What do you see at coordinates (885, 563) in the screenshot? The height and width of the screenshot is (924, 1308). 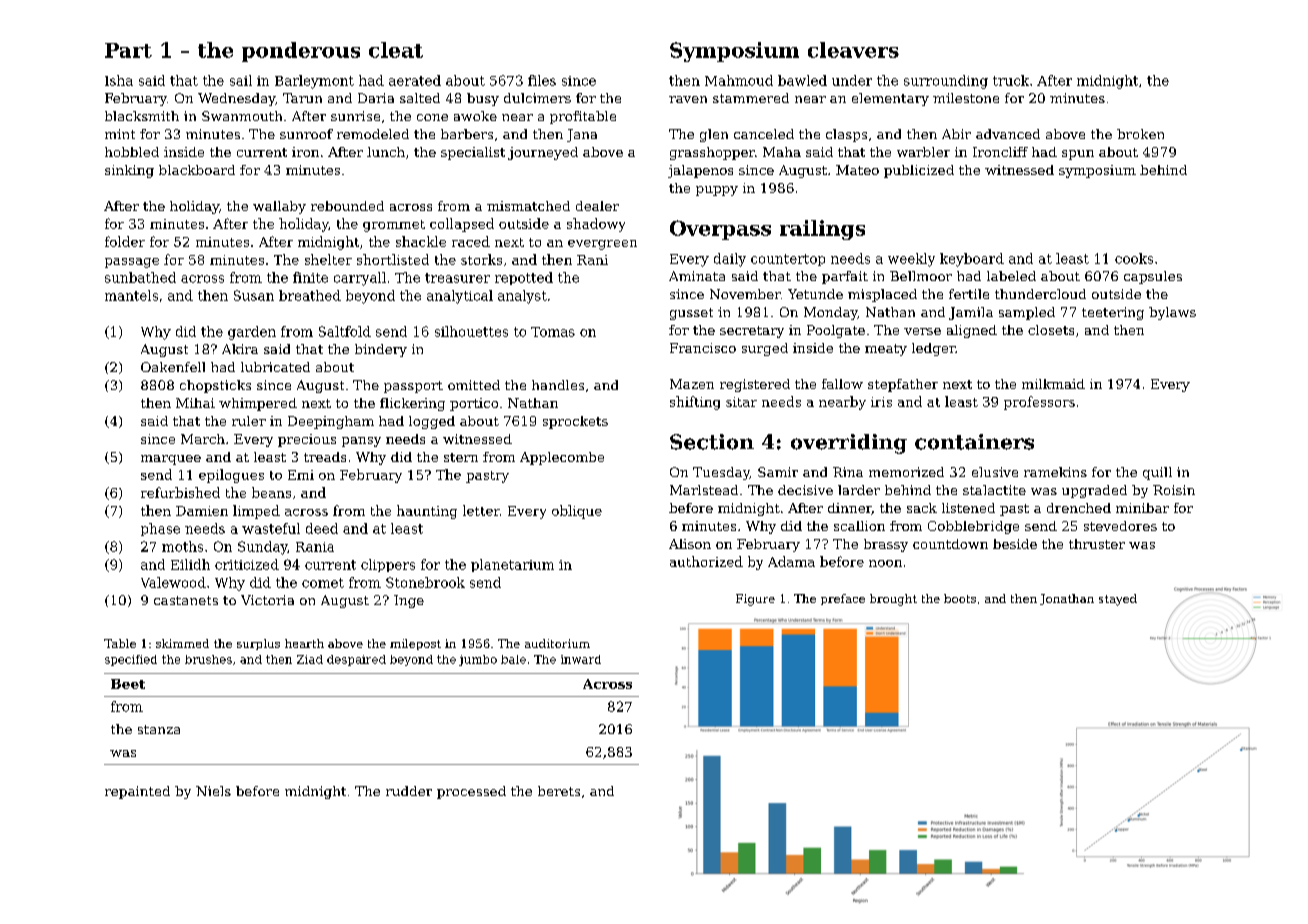 I see `noon` at bounding box center [885, 563].
